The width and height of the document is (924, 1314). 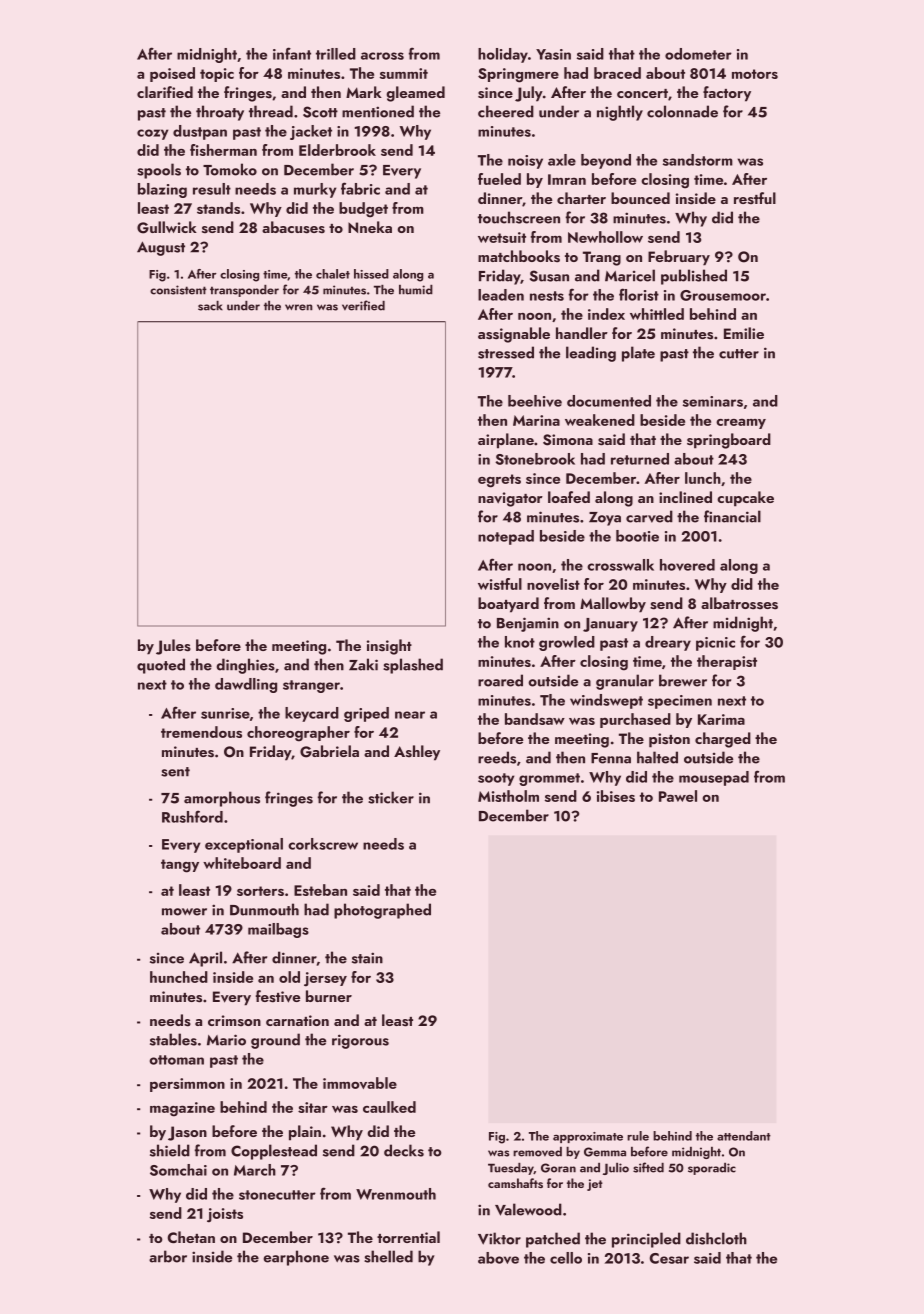 What do you see at coordinates (210, 306) in the document?
I see `sack` at bounding box center [210, 306].
